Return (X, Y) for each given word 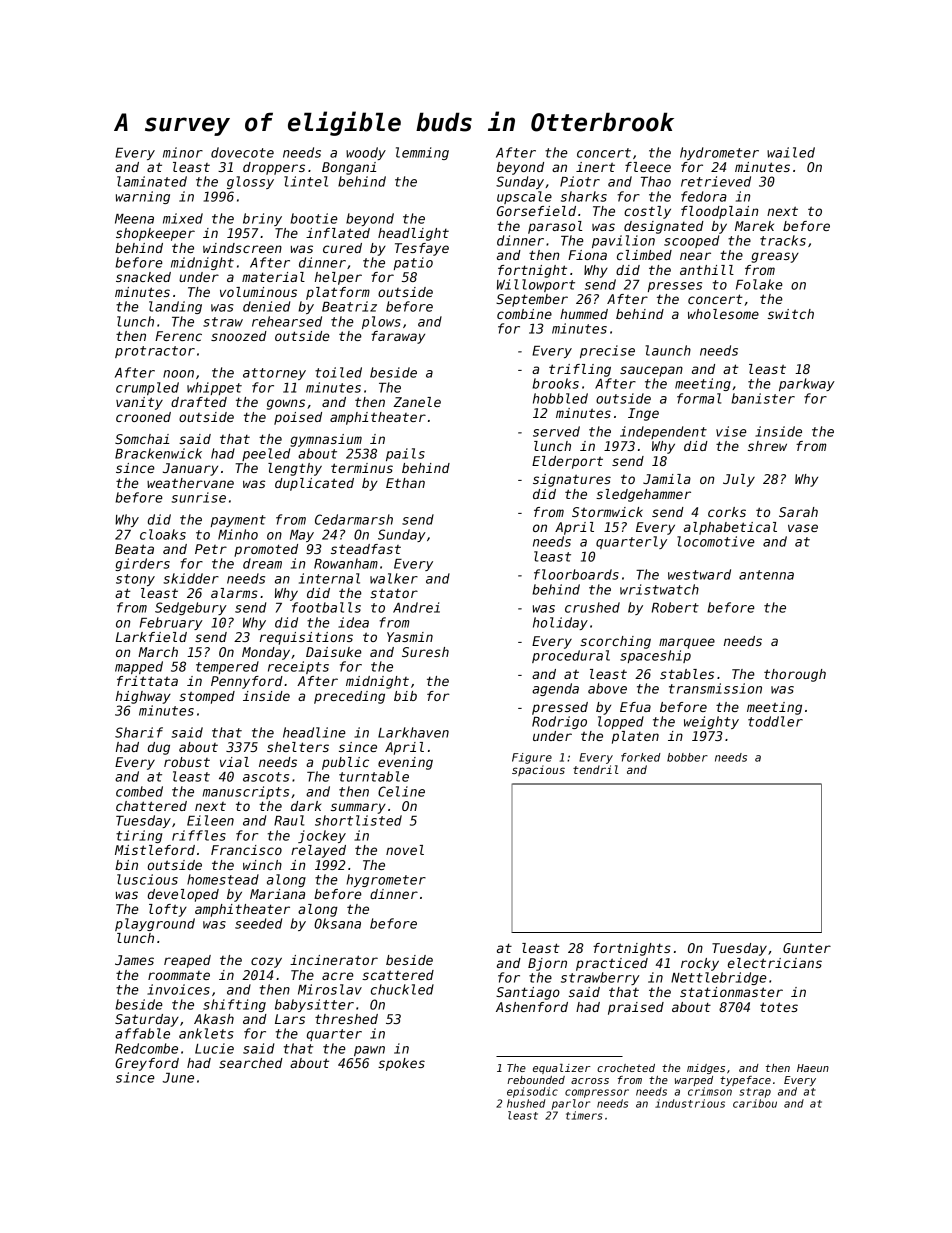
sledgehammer (643, 495)
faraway (398, 337)
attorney (274, 374)
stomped (207, 697)
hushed (526, 1103)
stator (394, 593)
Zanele (417, 402)
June (178, 1078)
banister (763, 398)
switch (791, 314)
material (273, 277)
